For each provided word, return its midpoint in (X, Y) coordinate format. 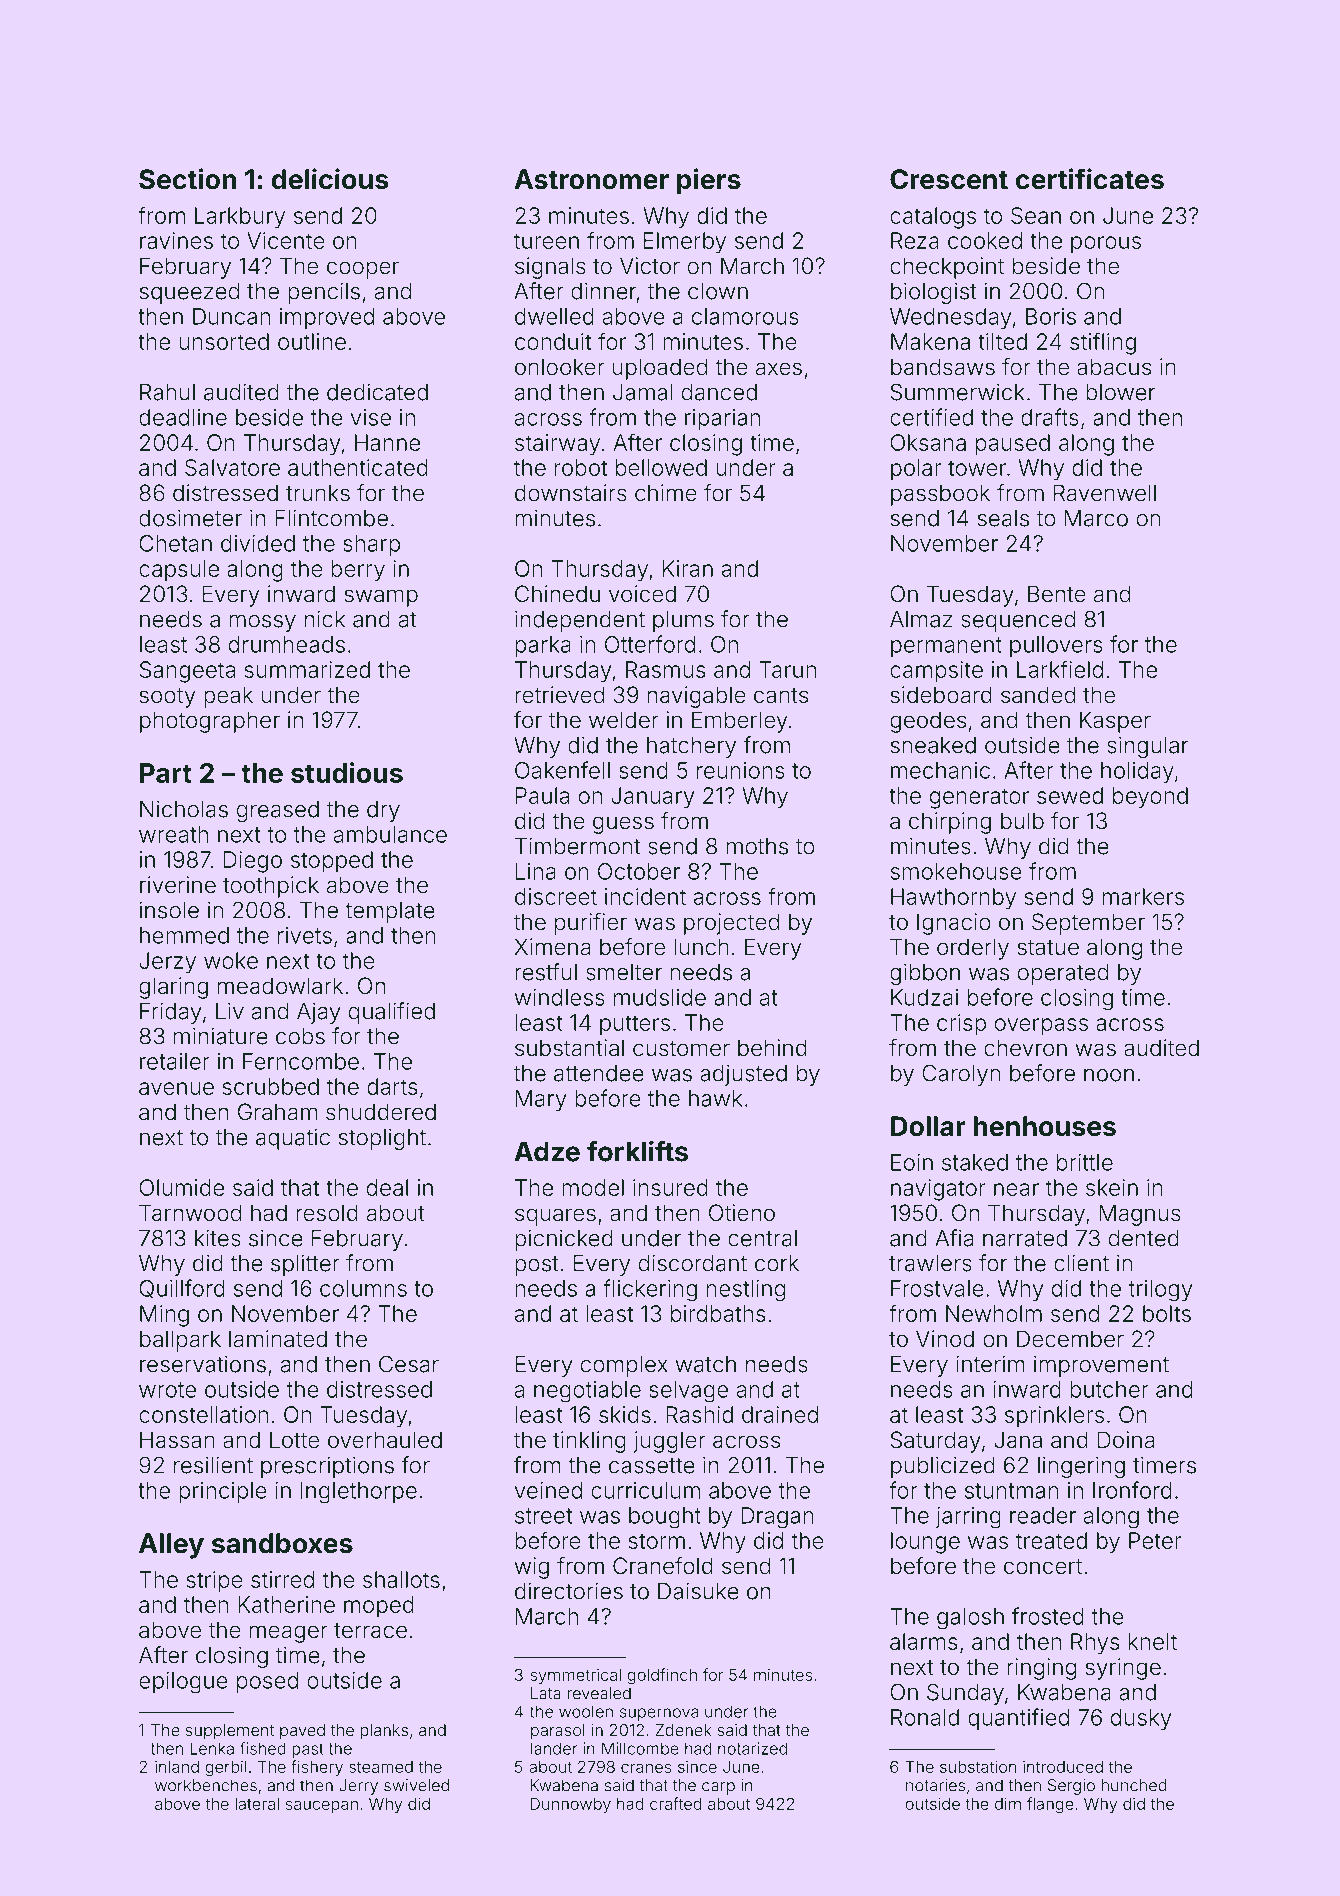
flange (1050, 1805)
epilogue (183, 1683)
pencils (324, 293)
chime (666, 493)
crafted (676, 1803)
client (1081, 1263)
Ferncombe (301, 1061)
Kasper (1115, 722)
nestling (746, 1291)
